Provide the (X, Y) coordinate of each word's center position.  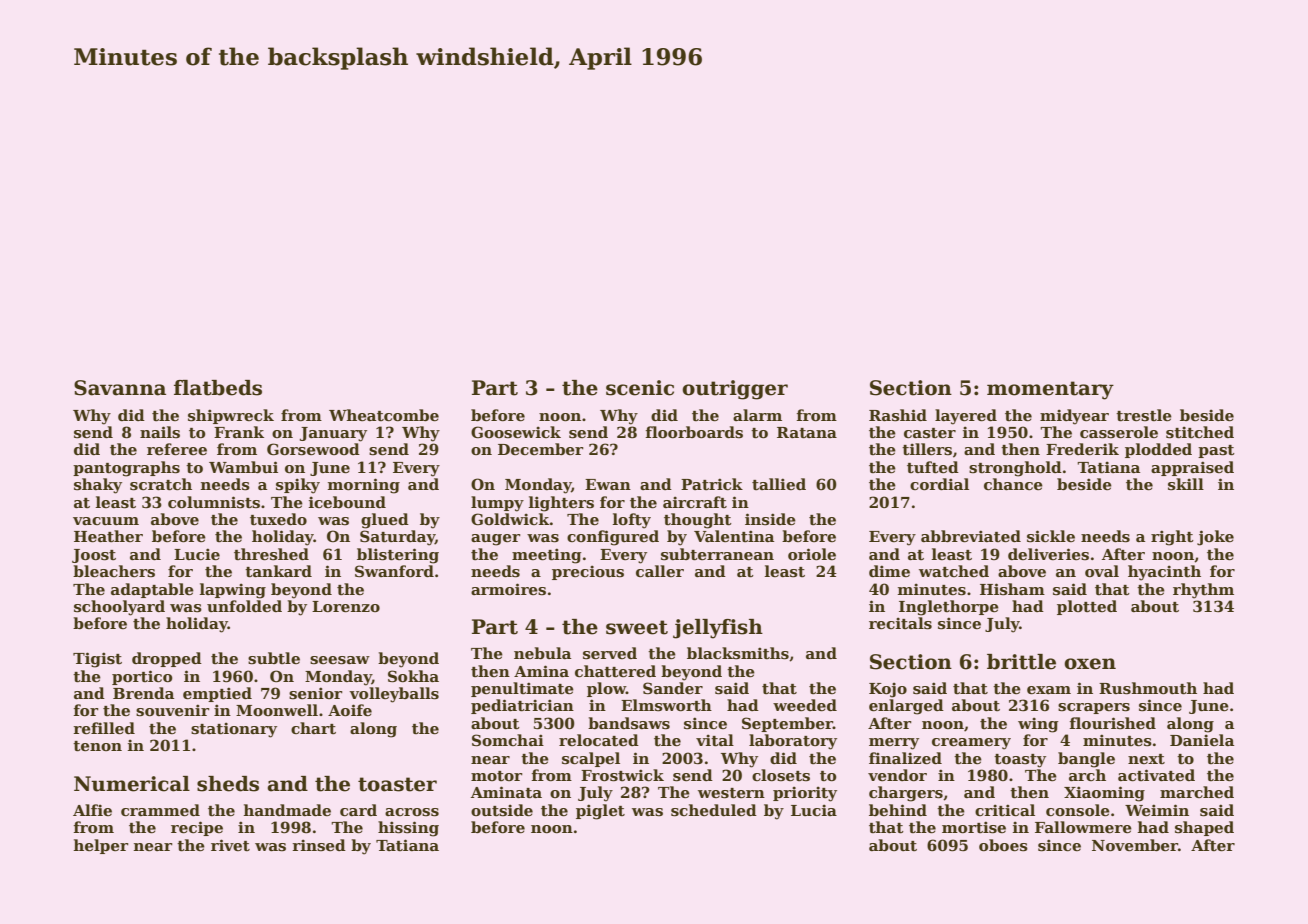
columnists (214, 502)
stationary (234, 730)
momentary (1050, 390)
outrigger (735, 390)
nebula (542, 653)
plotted (1087, 607)
